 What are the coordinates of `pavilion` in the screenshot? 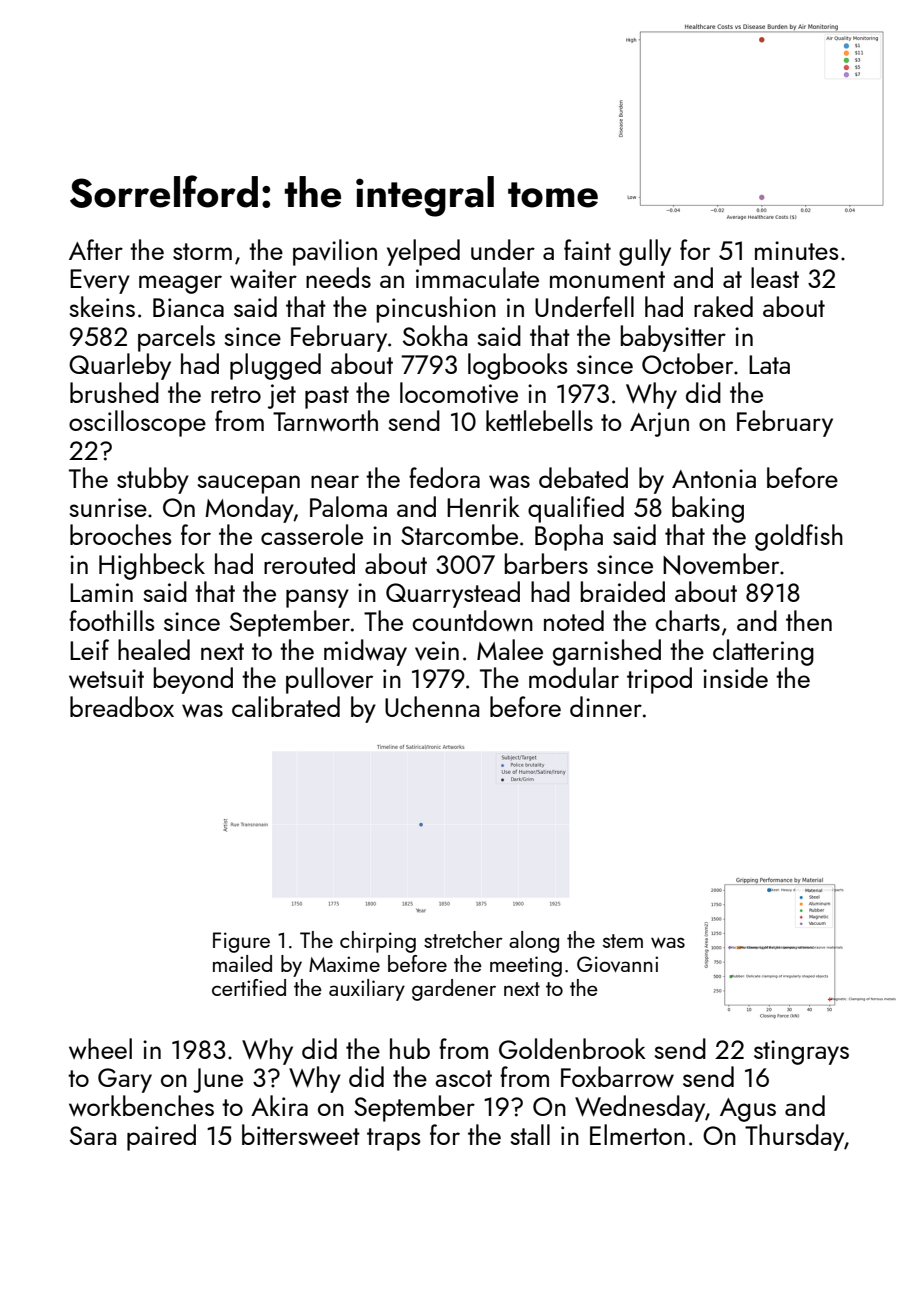 It's located at (335, 252).
